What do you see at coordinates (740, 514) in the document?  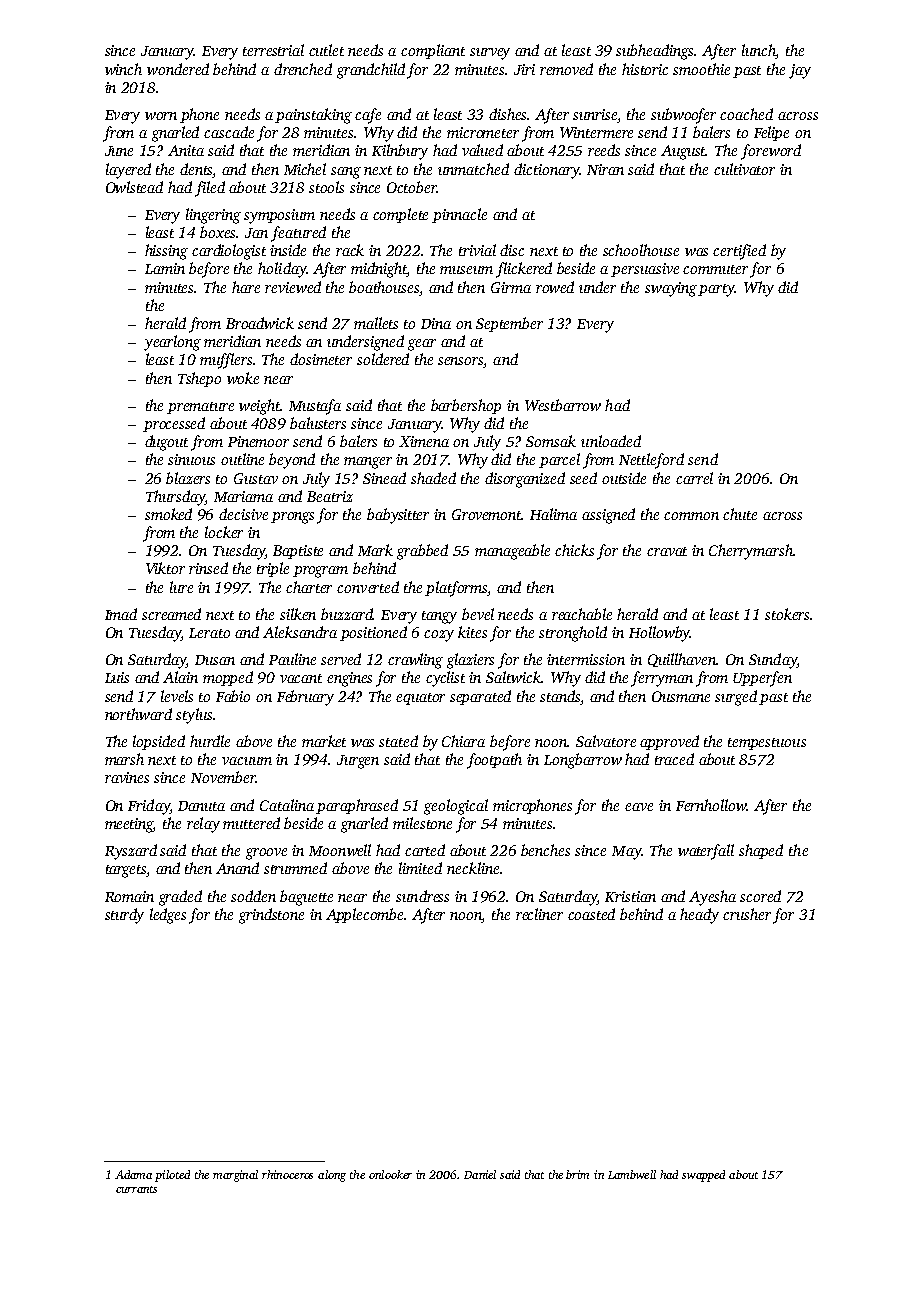 I see `chute` at bounding box center [740, 514].
